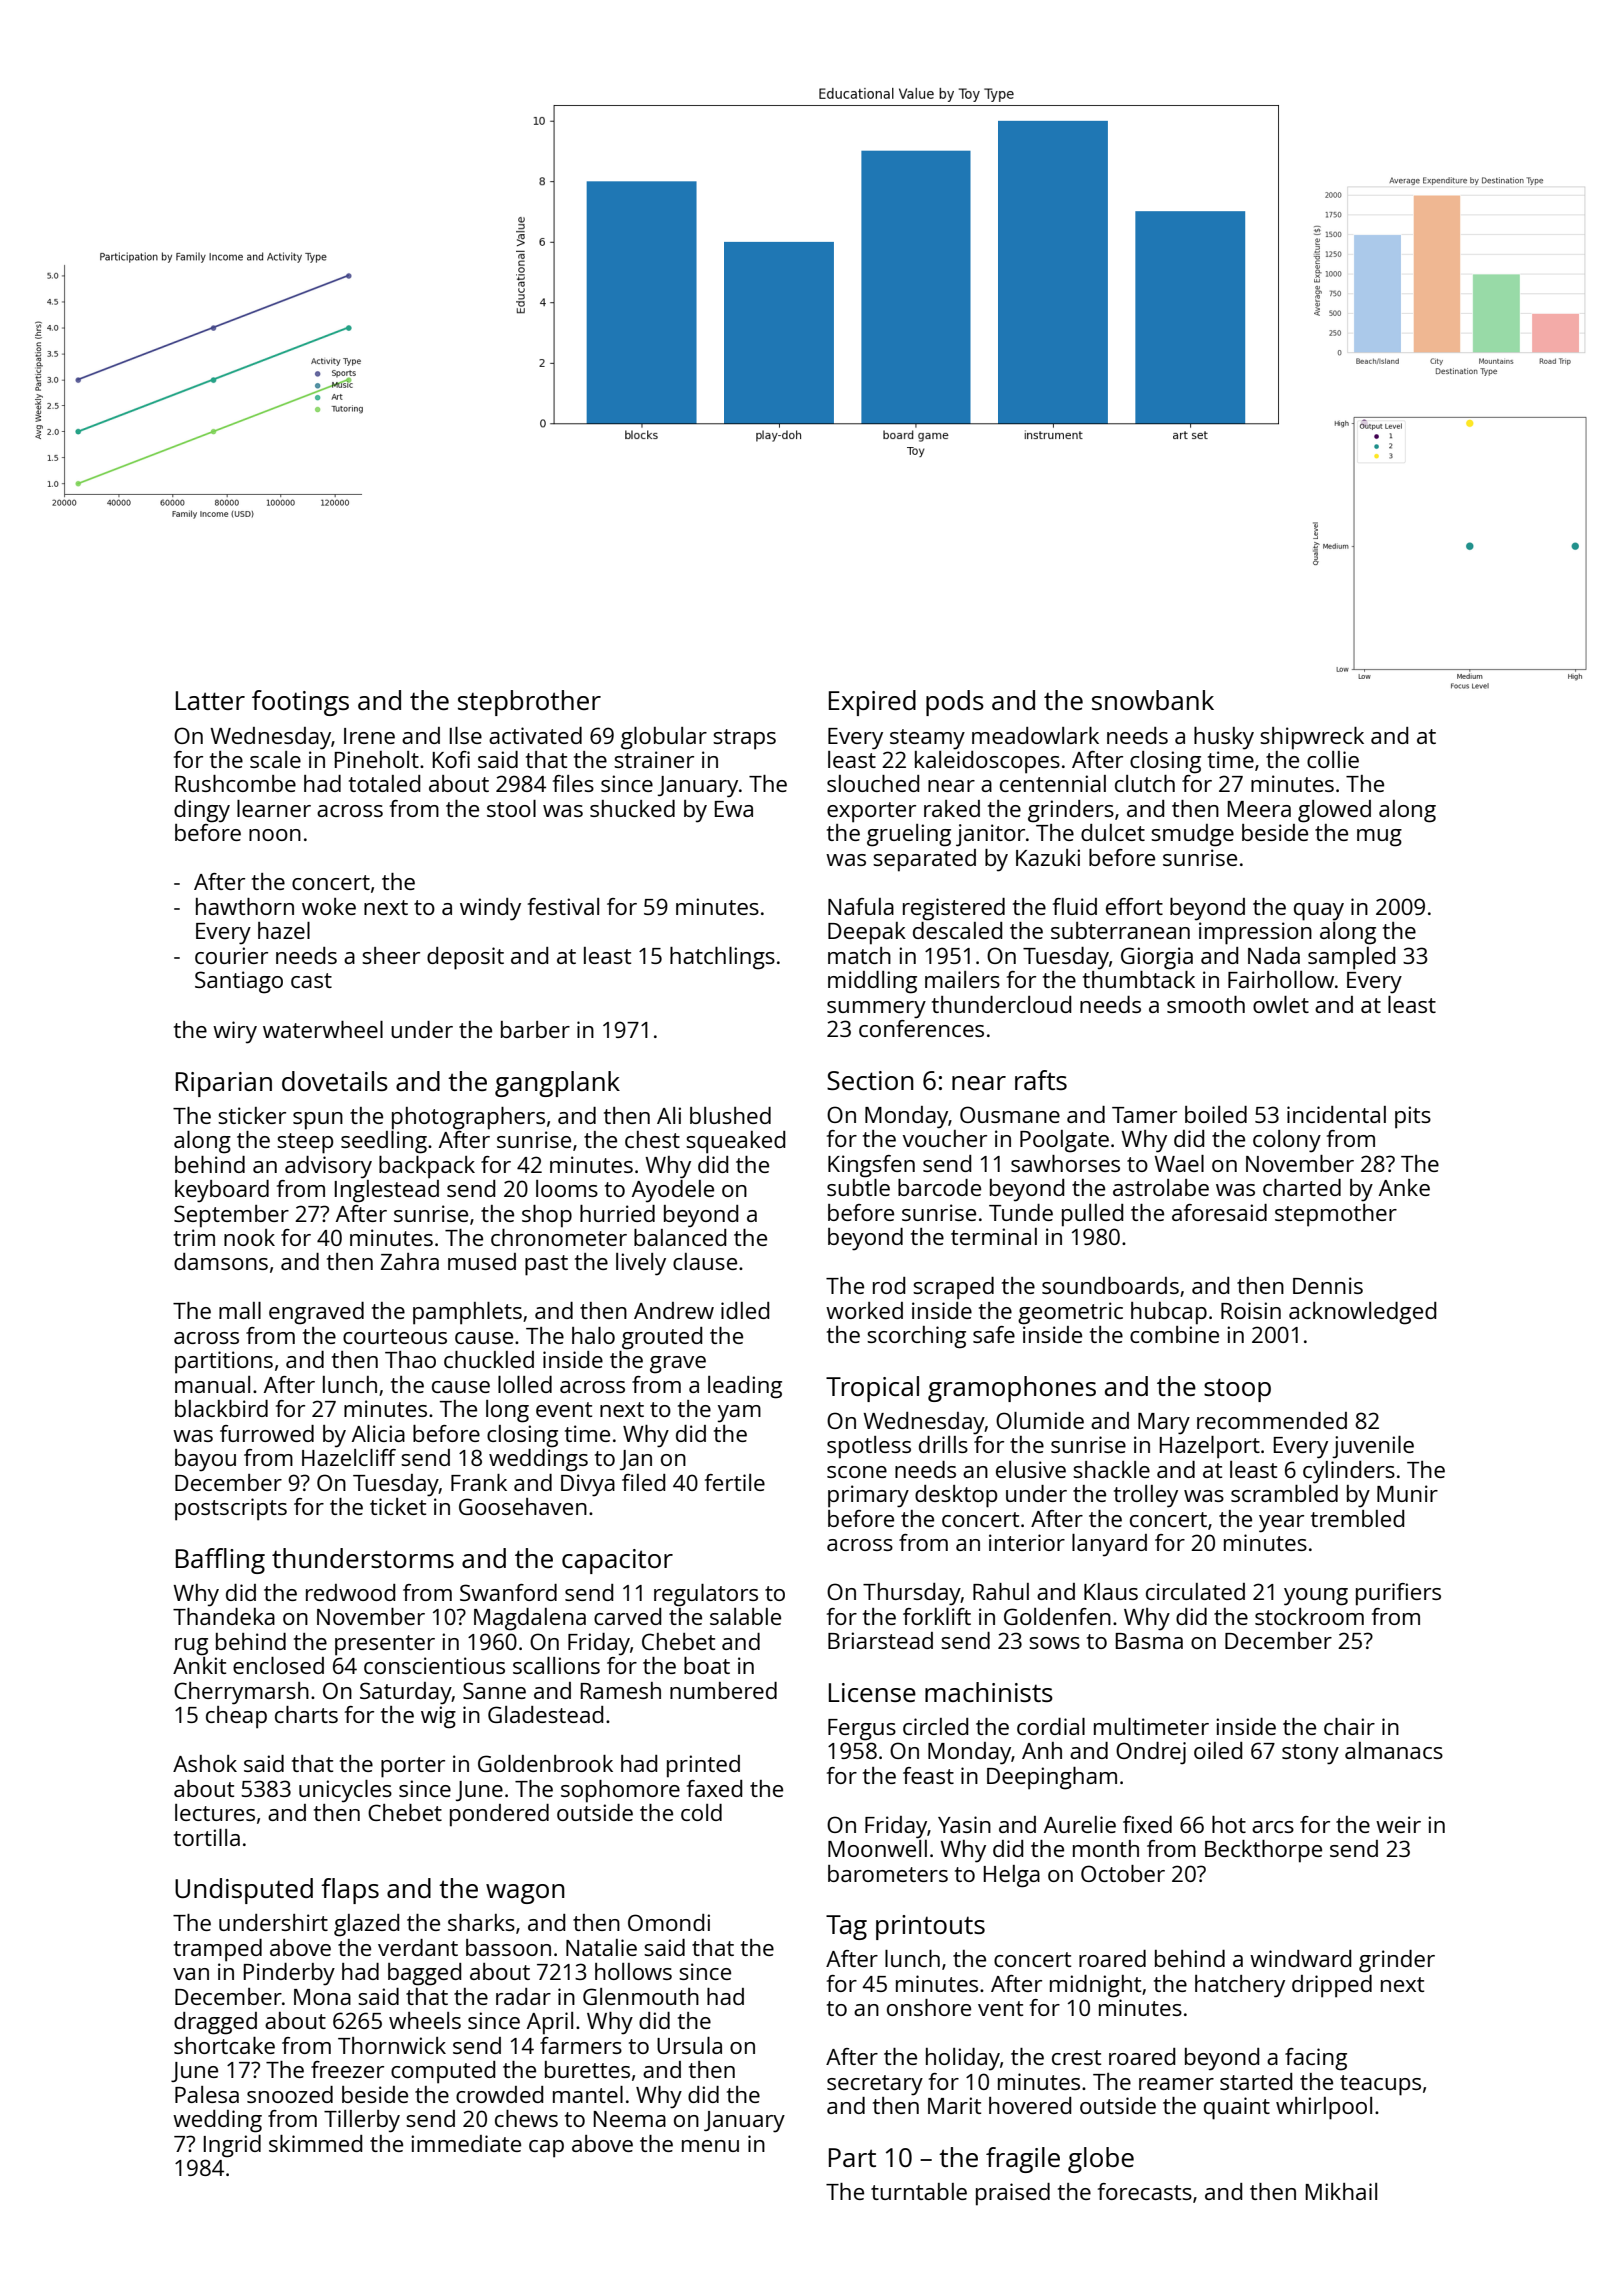  I want to click on mug, so click(1379, 838).
